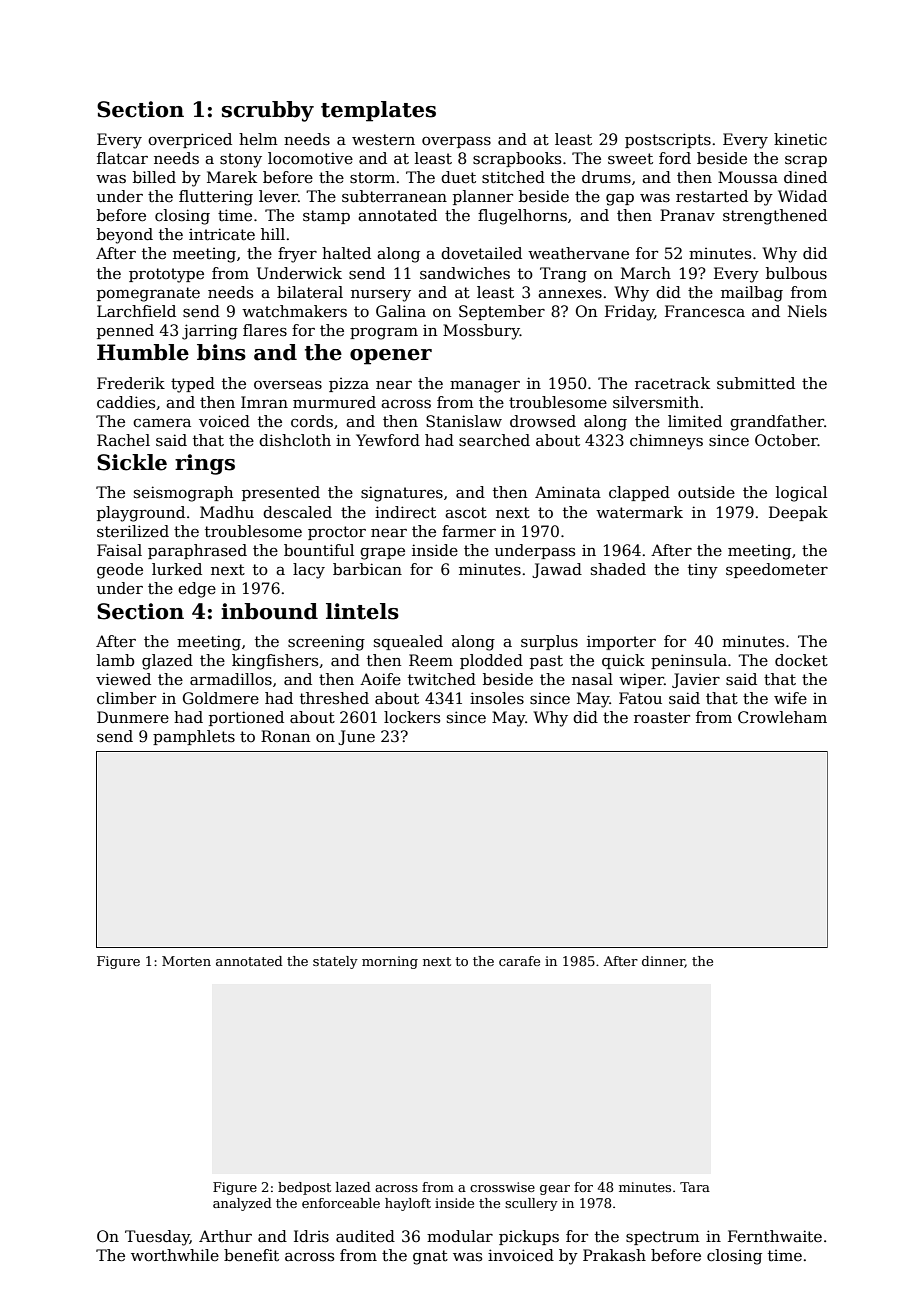 Image resolution: width=924 pixels, height=1308 pixels. Describe the element at coordinates (497, 698) in the image. I see `insoles` at that location.
